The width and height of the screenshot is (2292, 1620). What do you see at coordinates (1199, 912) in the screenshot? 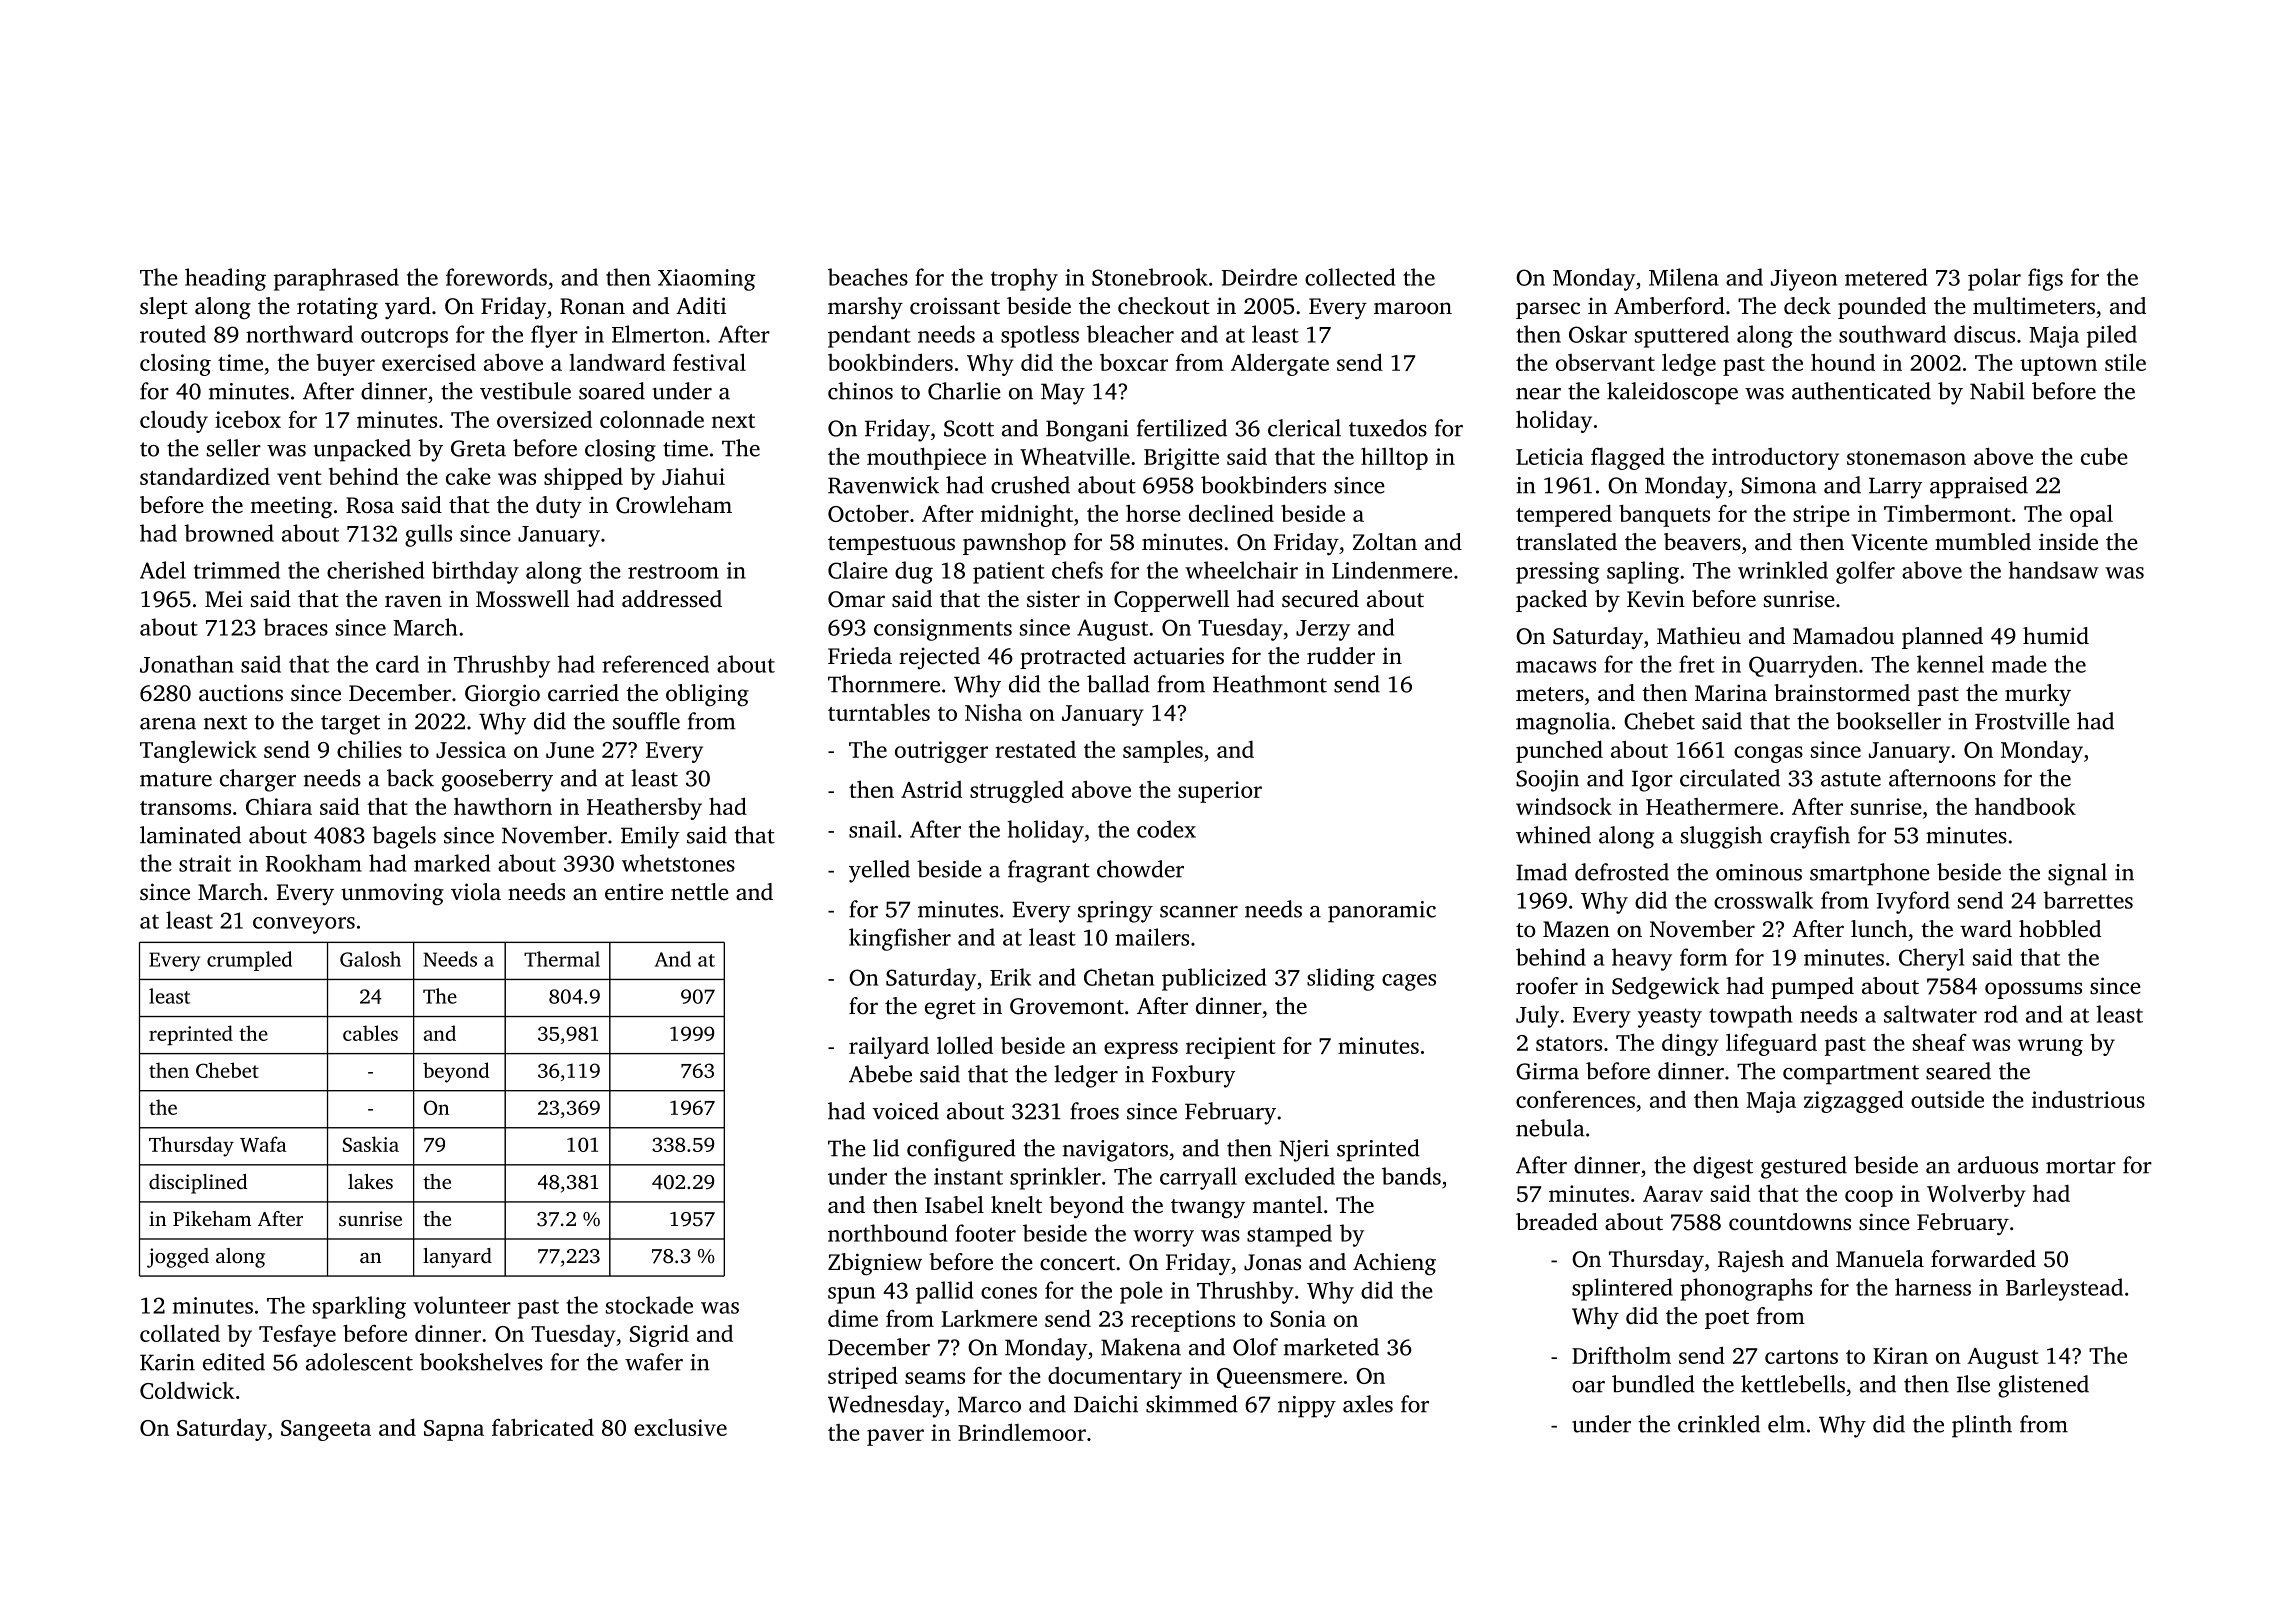
I see `scanner` at bounding box center [1199, 912].
